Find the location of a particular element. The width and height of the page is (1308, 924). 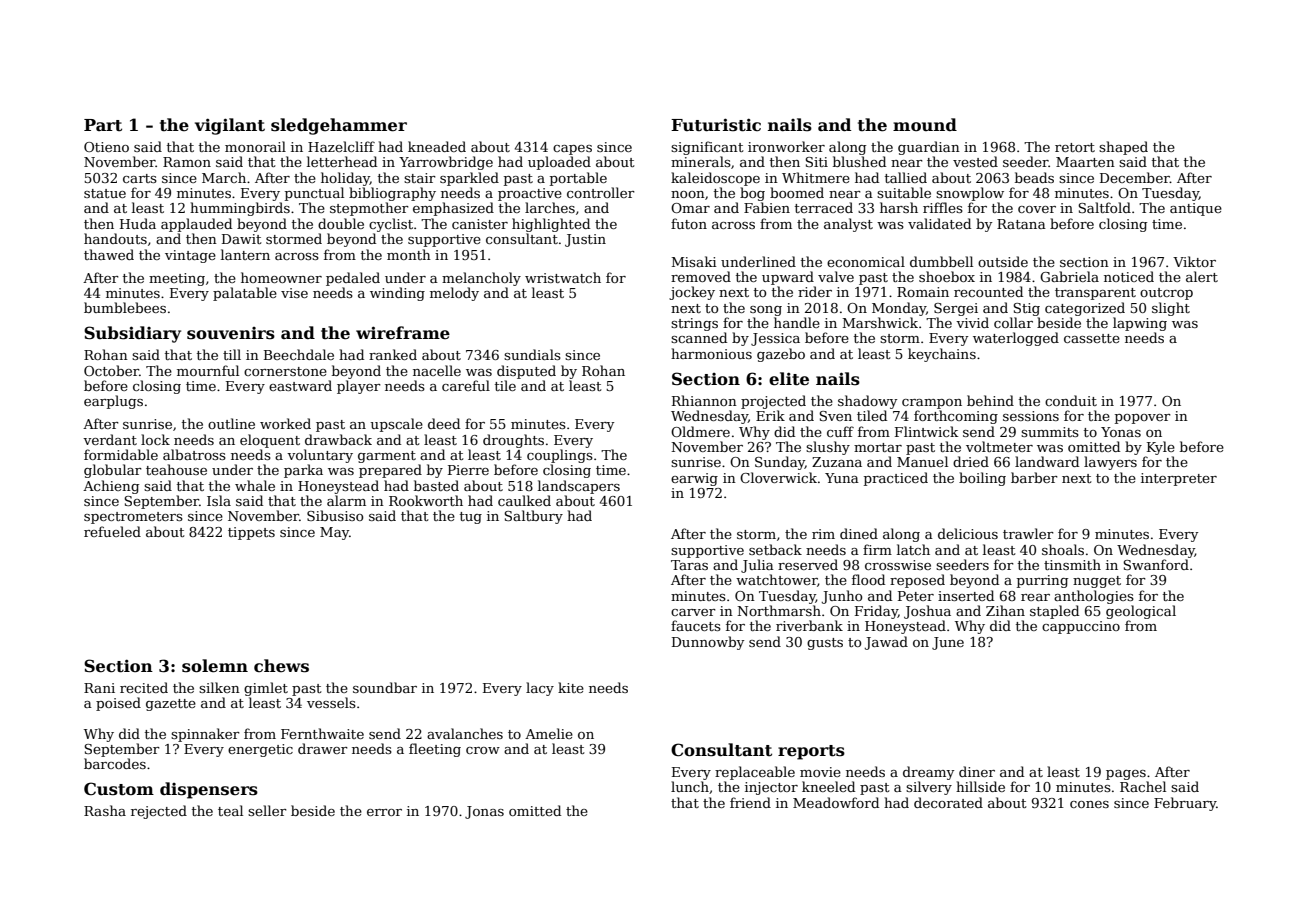

Saltfold is located at coordinates (1104, 207).
